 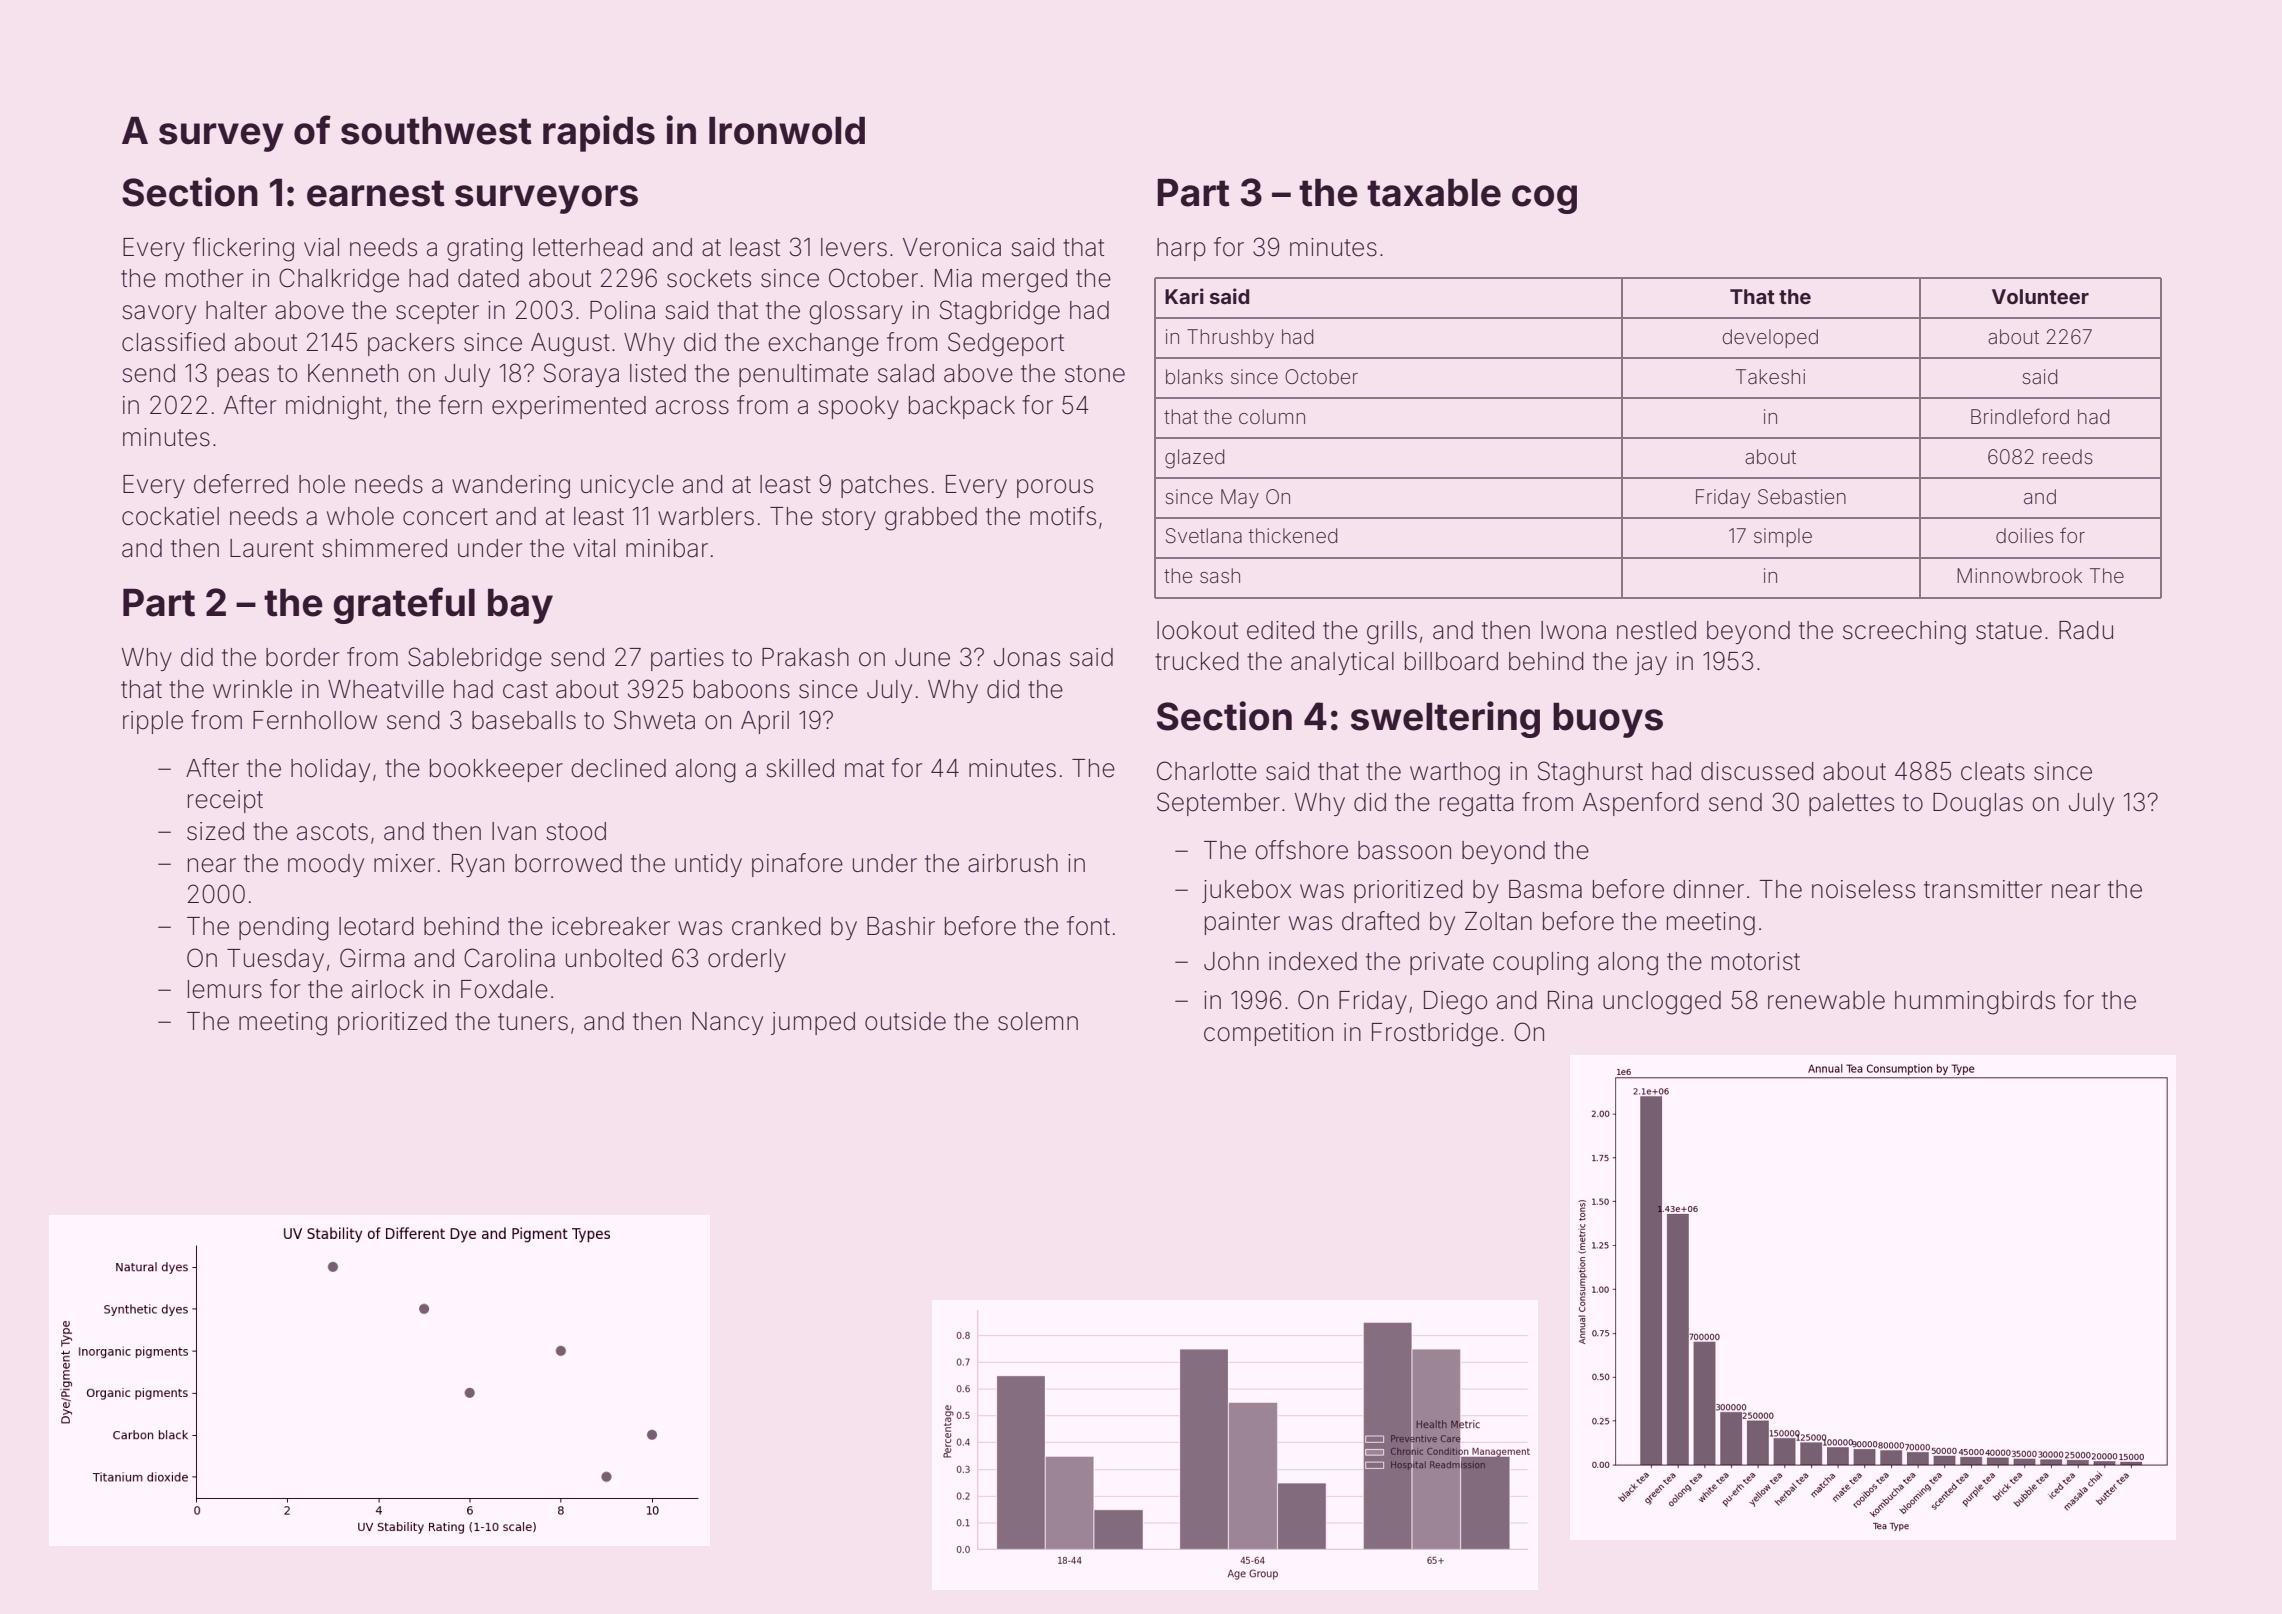 What do you see at coordinates (2024, 535) in the screenshot?
I see `doilies` at bounding box center [2024, 535].
